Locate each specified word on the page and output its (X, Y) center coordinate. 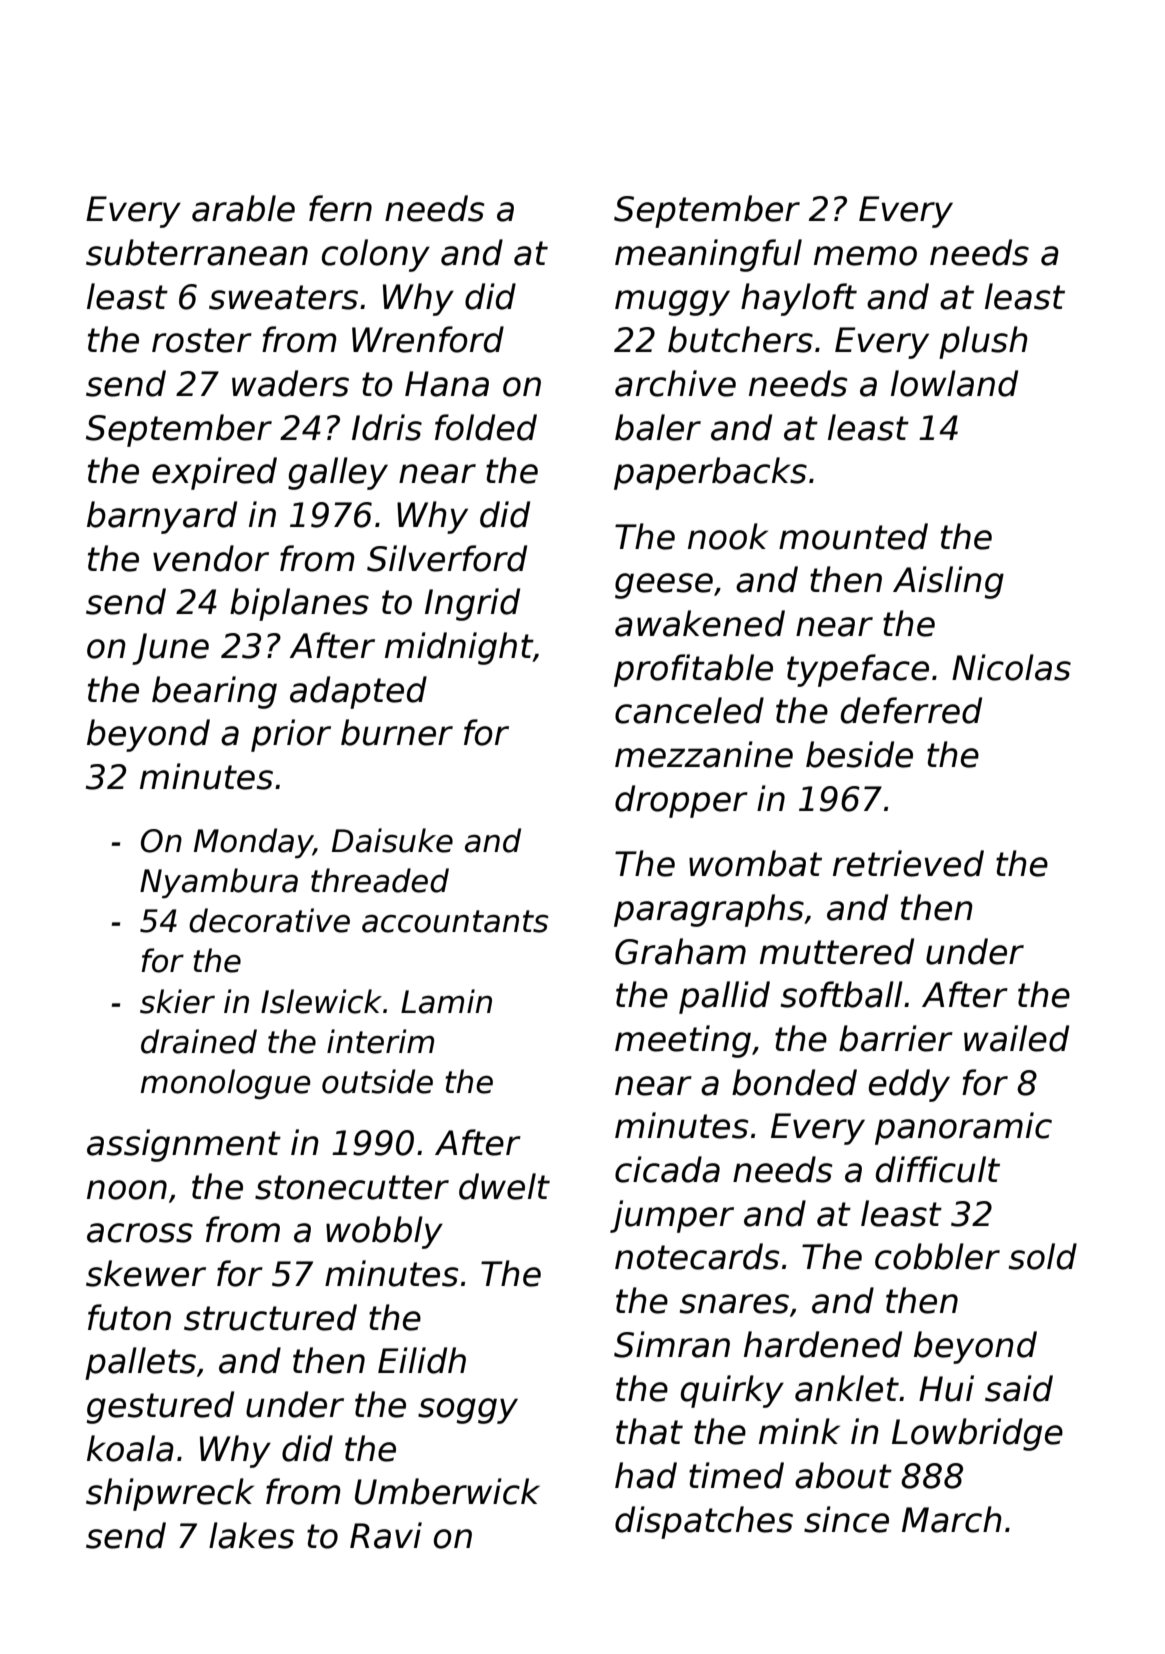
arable (243, 208)
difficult (938, 1169)
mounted (853, 536)
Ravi (386, 1535)
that (649, 1431)
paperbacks (710, 473)
